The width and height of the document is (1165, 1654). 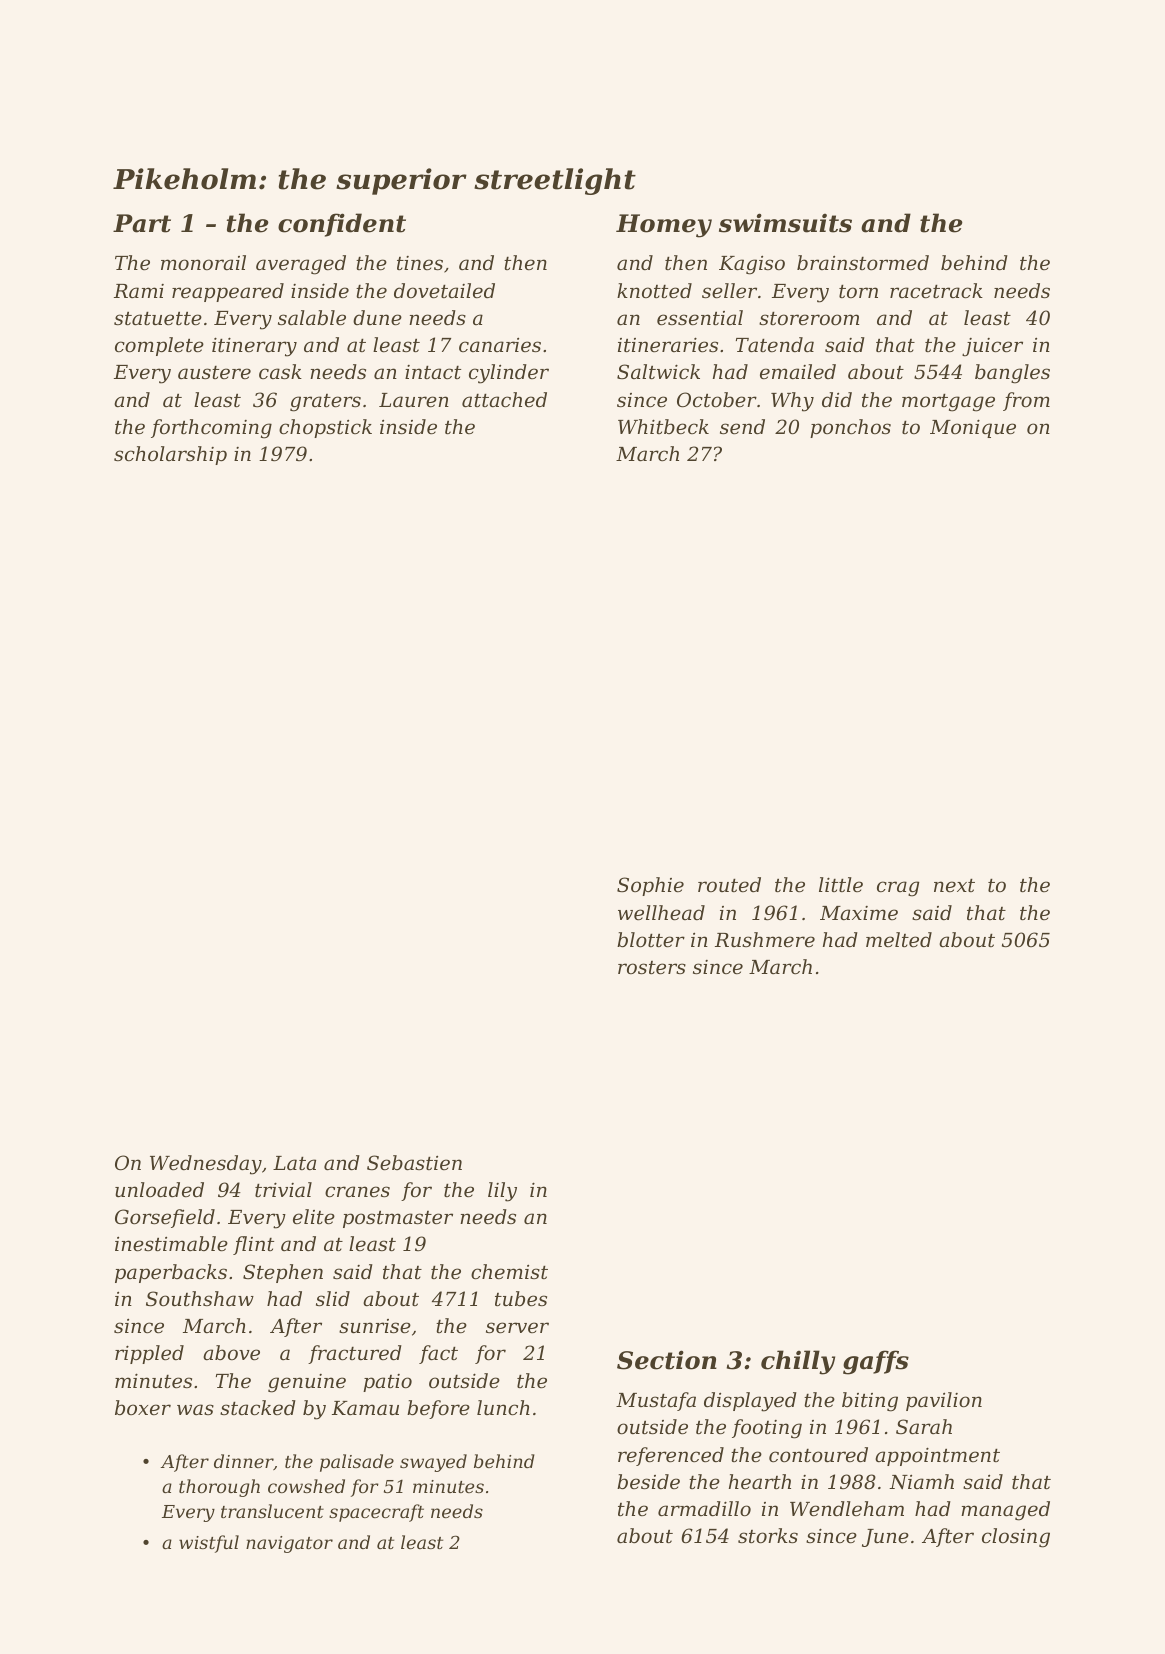 I want to click on rosters, so click(x=652, y=967).
